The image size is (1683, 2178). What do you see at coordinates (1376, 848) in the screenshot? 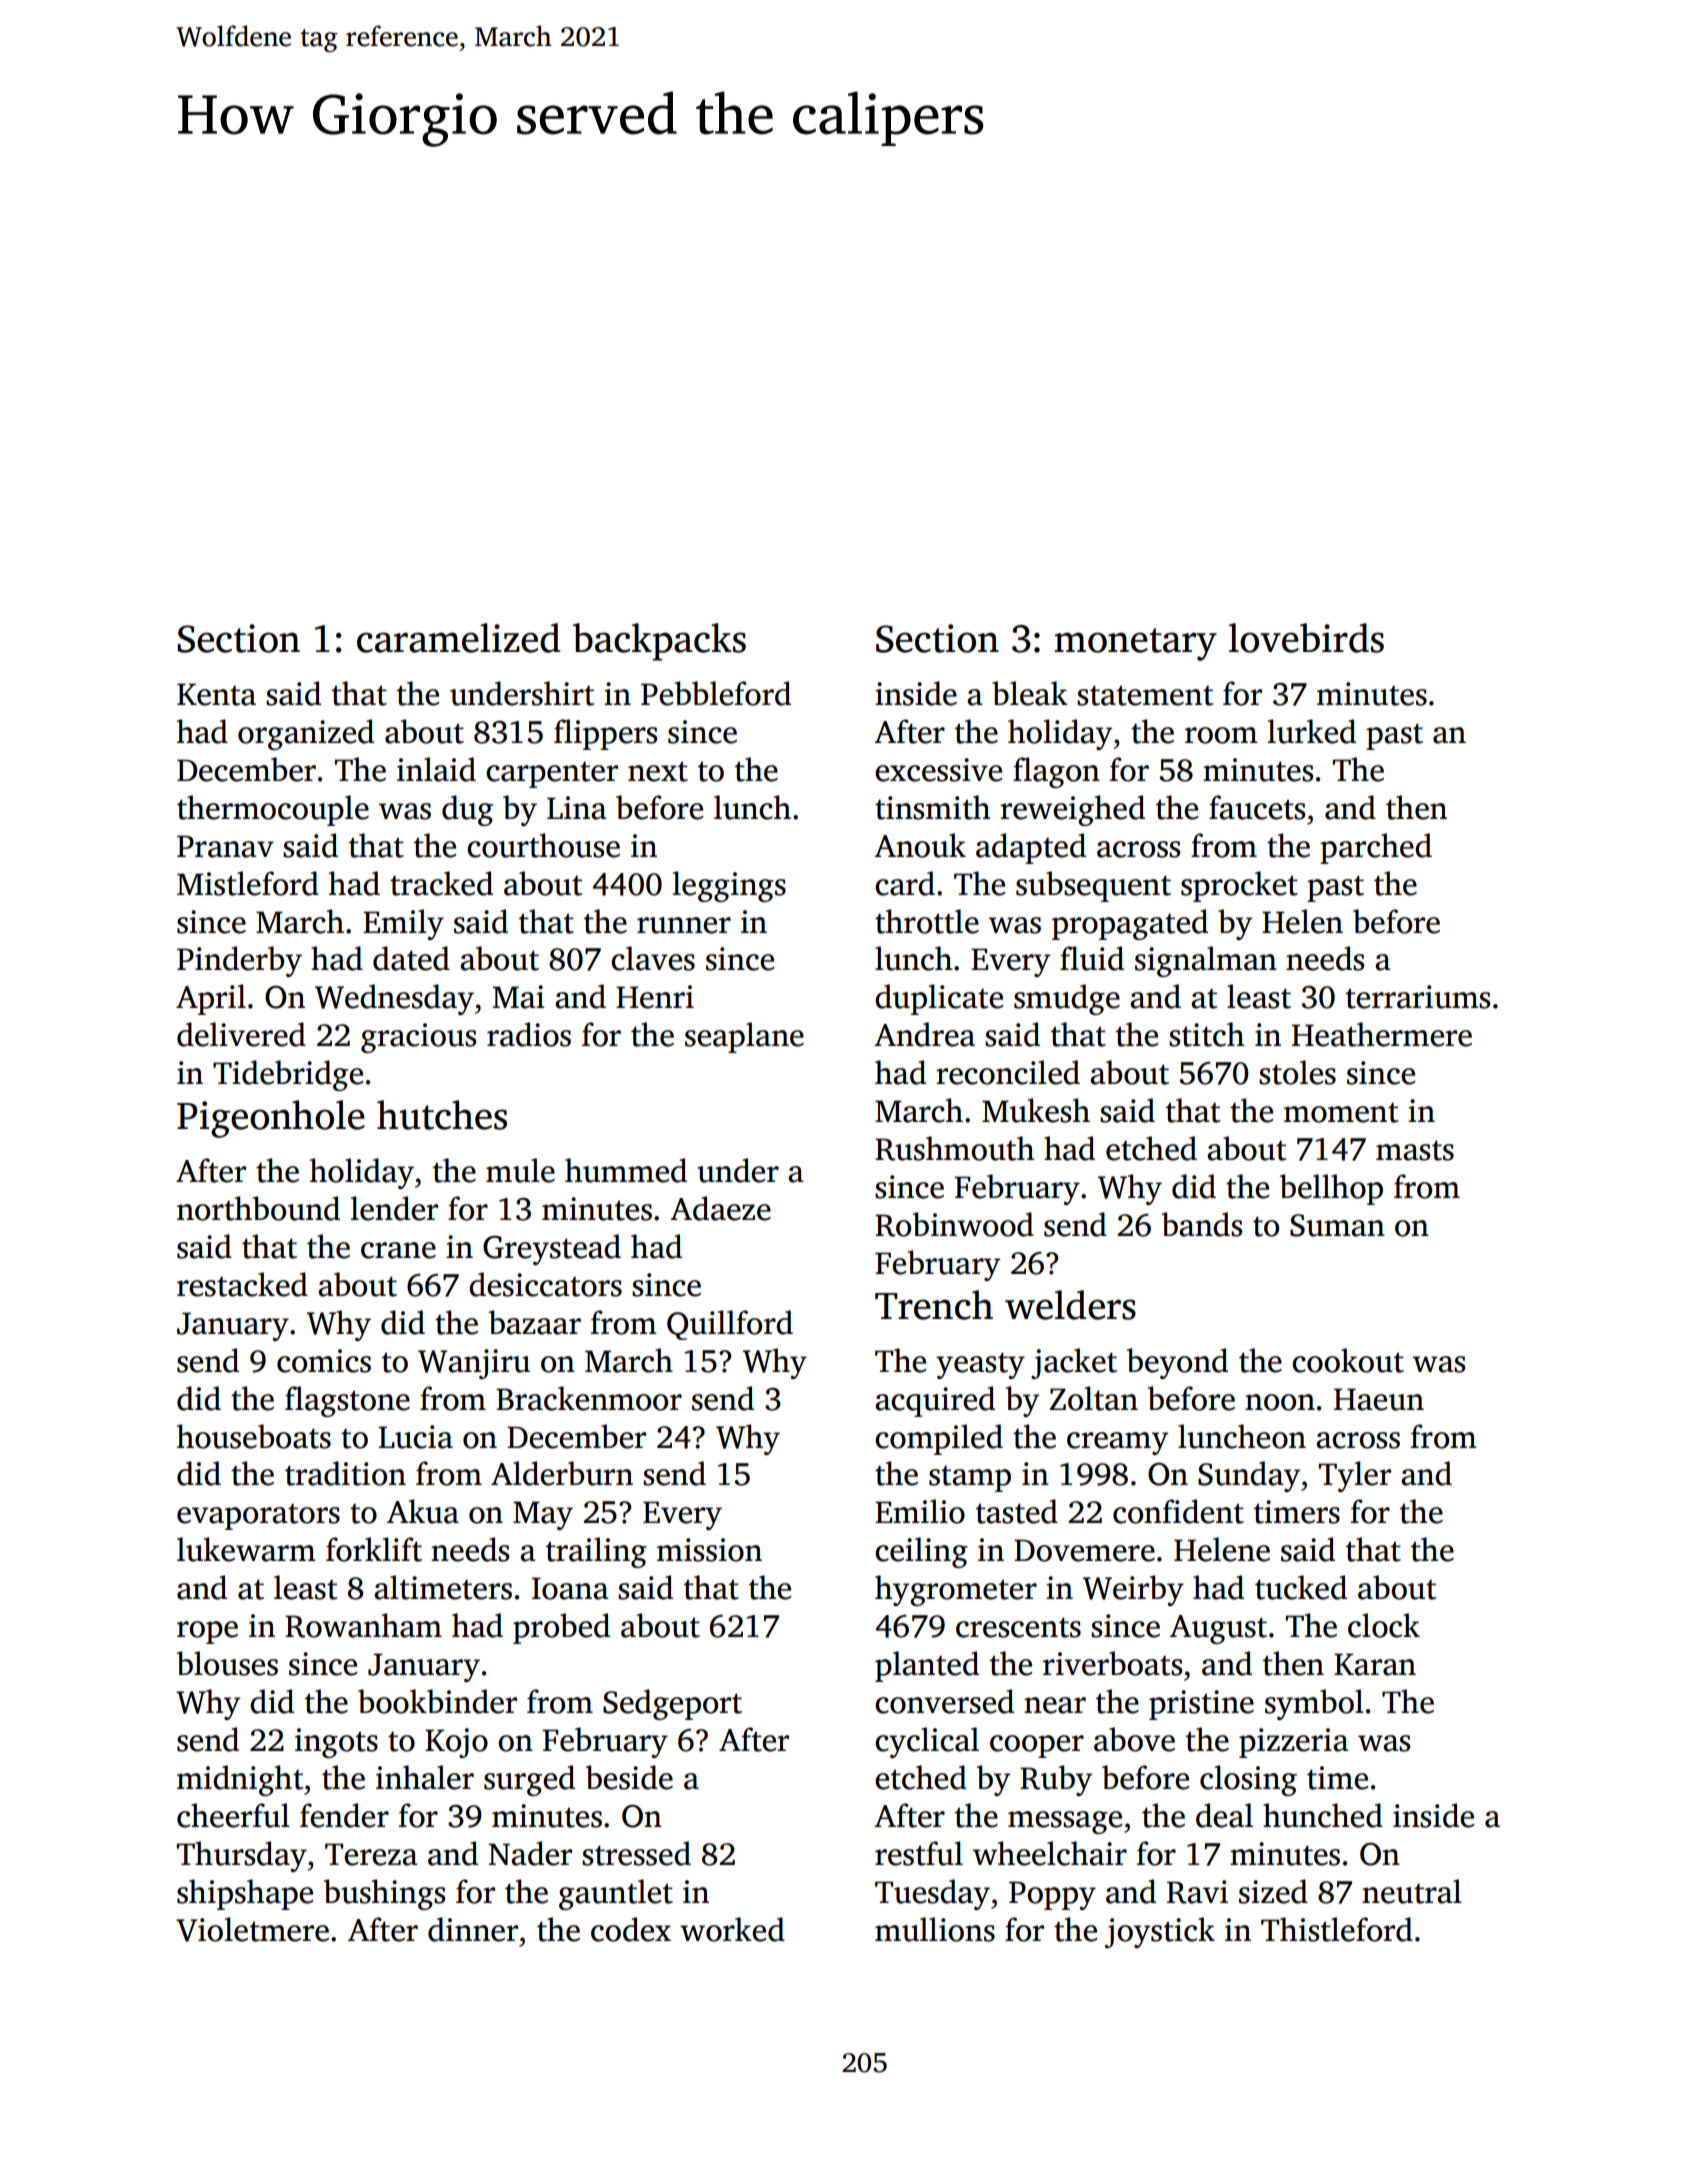
I see `parched` at bounding box center [1376, 848].
